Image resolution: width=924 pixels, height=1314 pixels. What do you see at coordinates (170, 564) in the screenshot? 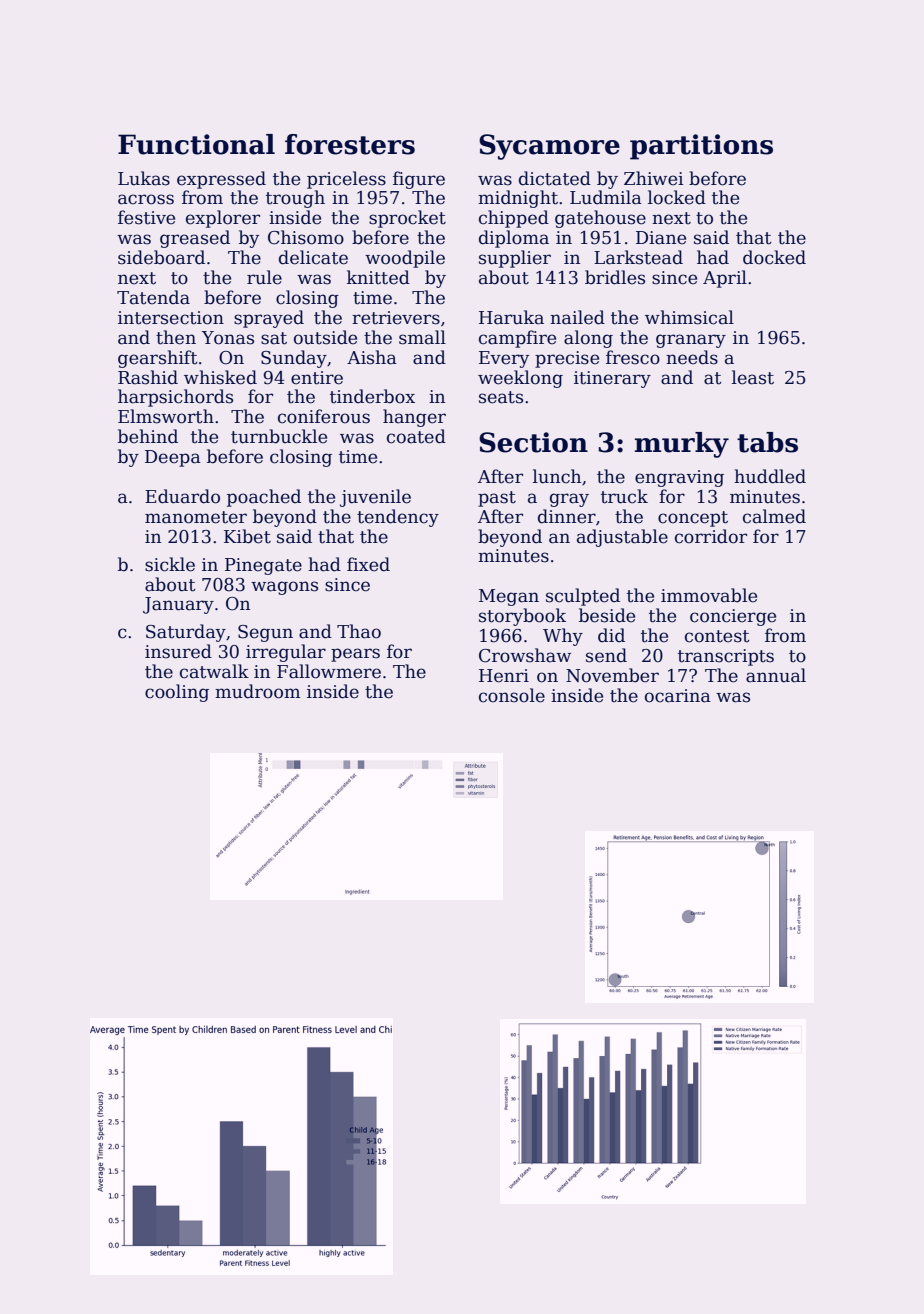
I see `sickle` at bounding box center [170, 564].
